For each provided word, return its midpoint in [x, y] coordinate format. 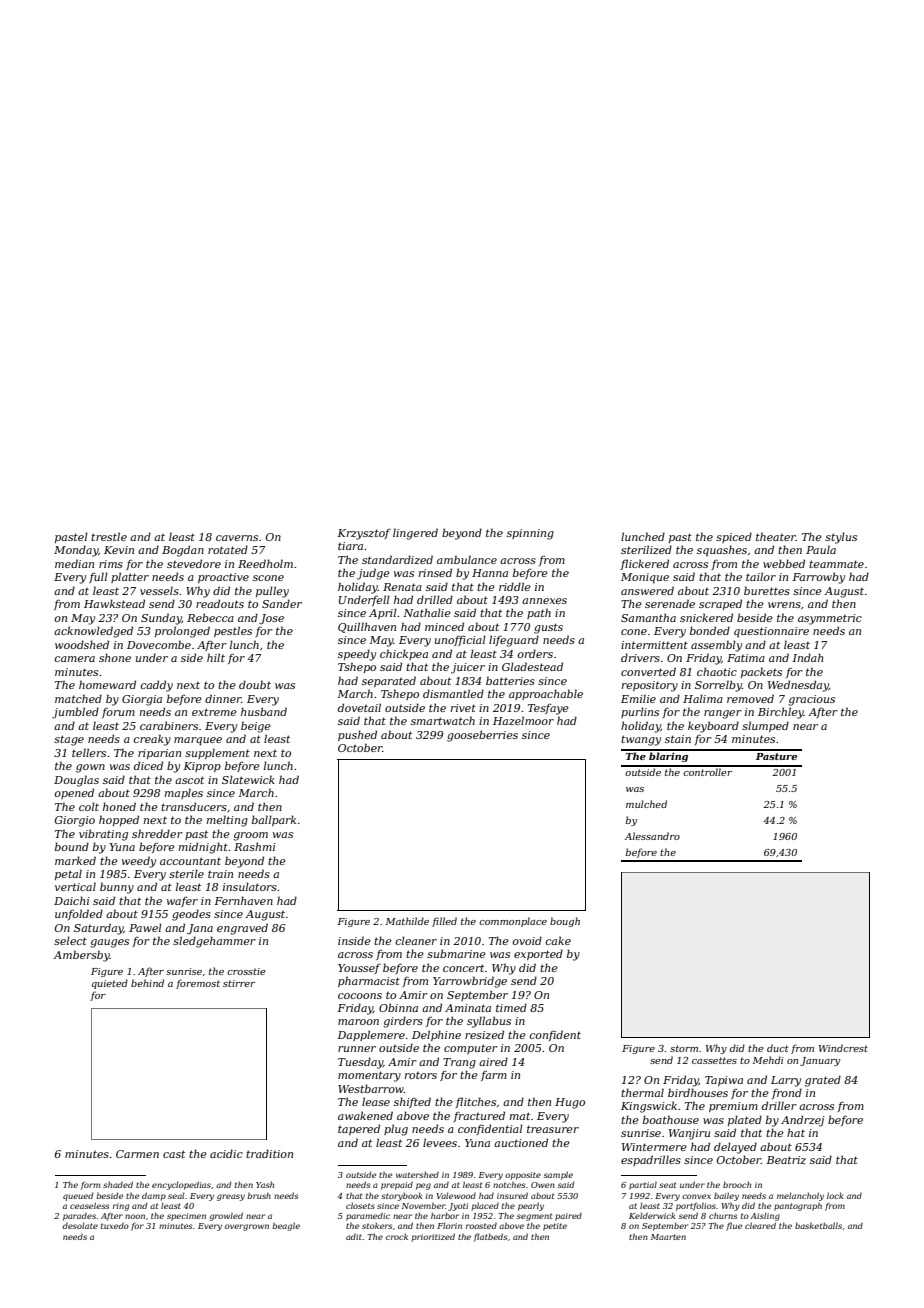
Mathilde [407, 921]
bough [565, 922]
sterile [186, 873]
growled [226, 1216]
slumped [765, 726]
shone [115, 657]
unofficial [460, 640]
